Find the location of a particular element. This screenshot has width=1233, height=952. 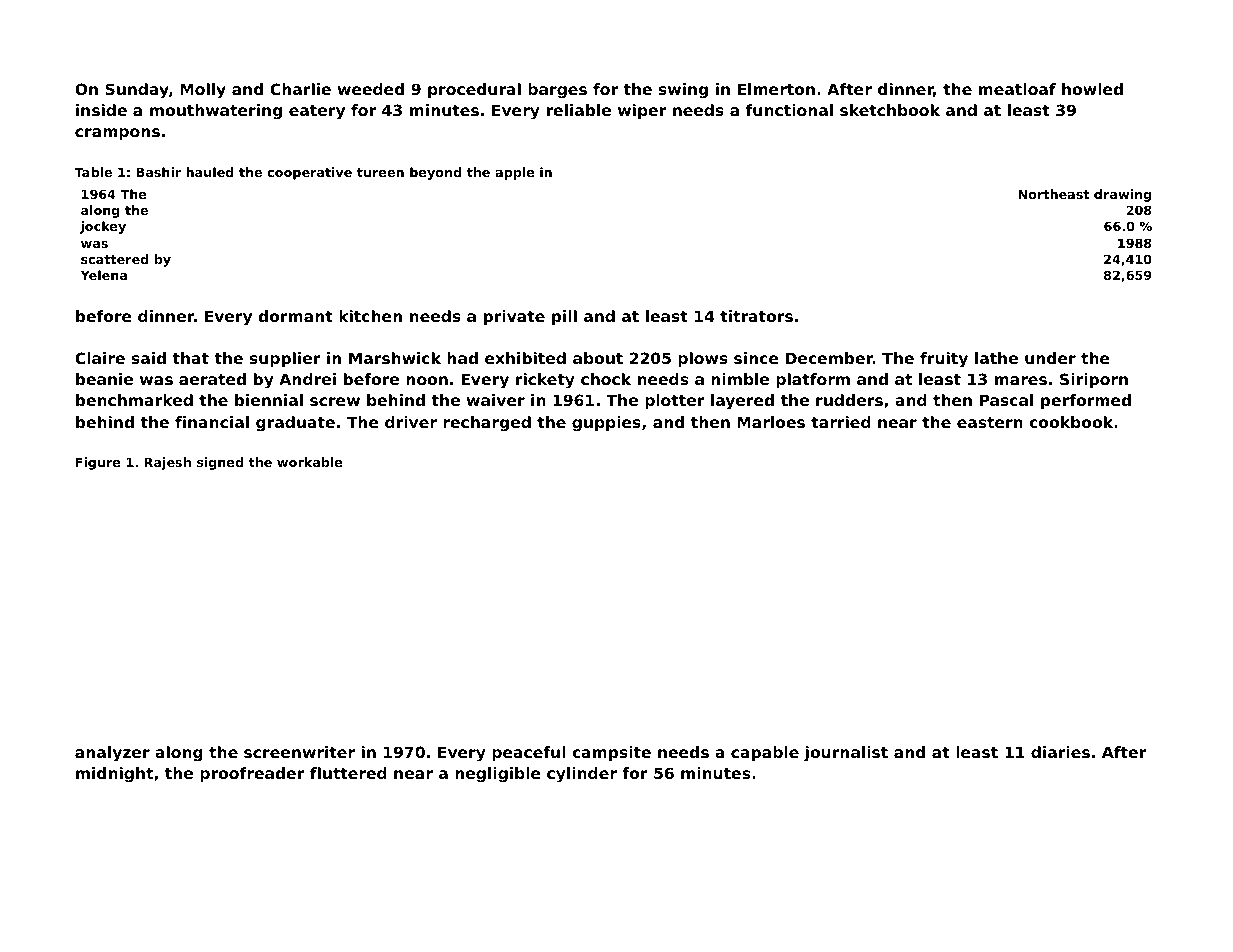

journalist is located at coordinates (846, 754).
